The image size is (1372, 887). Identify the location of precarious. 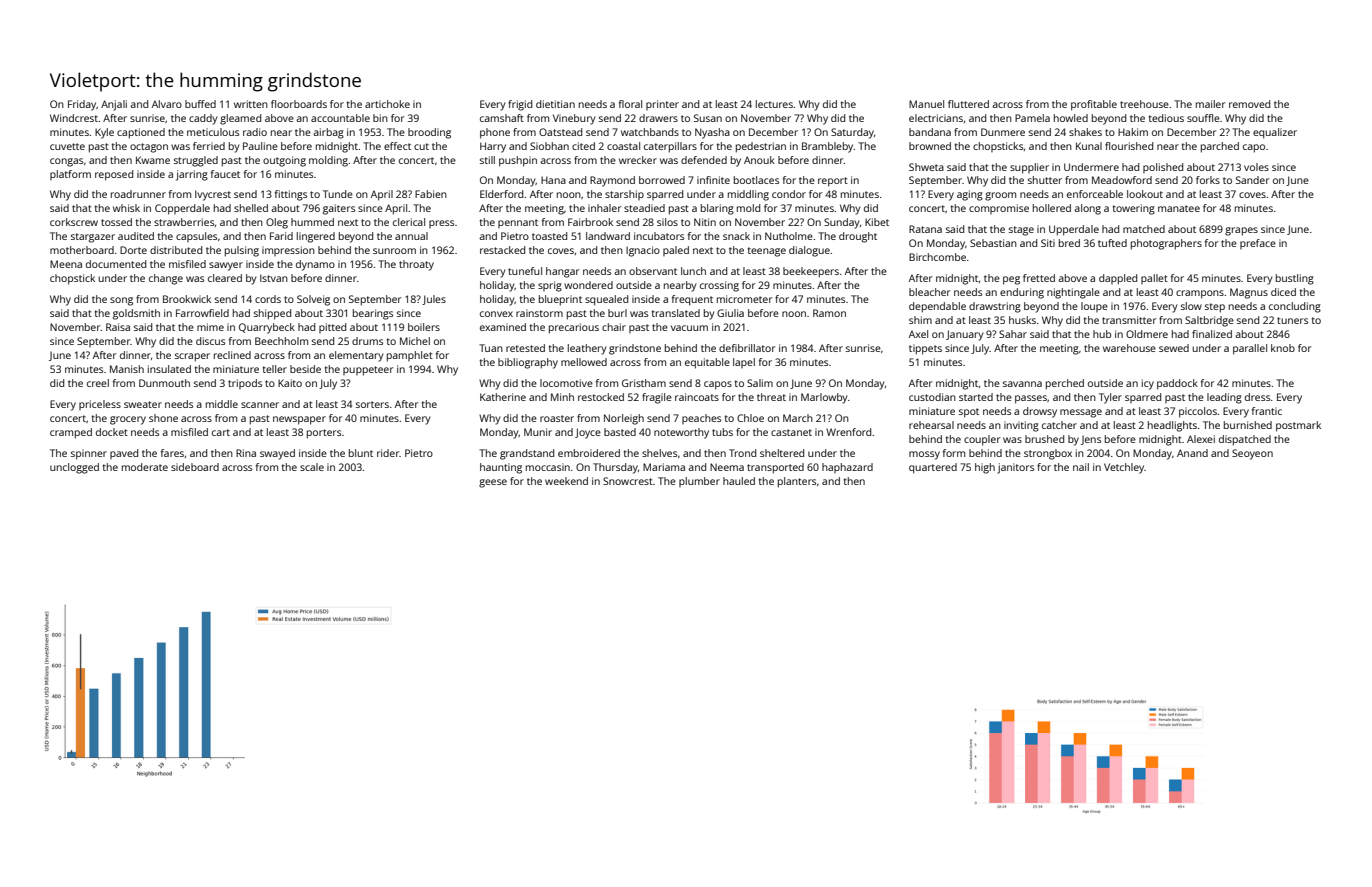
(574, 328).
